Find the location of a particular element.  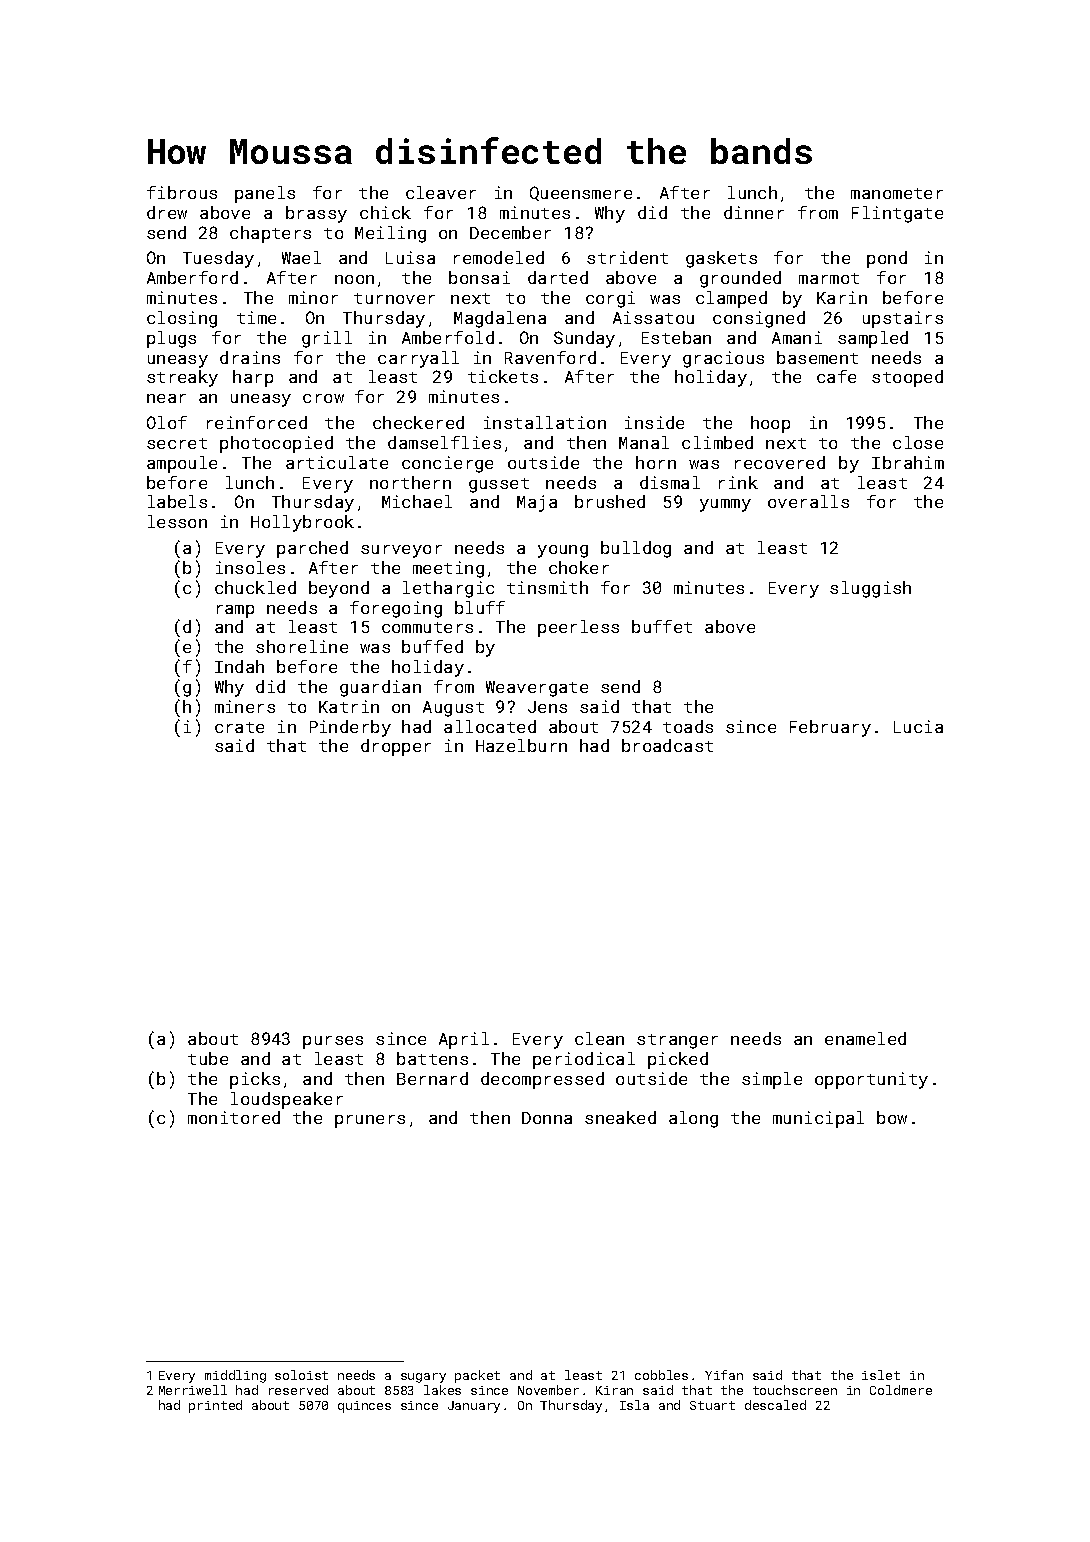

February is located at coordinates (830, 728).
